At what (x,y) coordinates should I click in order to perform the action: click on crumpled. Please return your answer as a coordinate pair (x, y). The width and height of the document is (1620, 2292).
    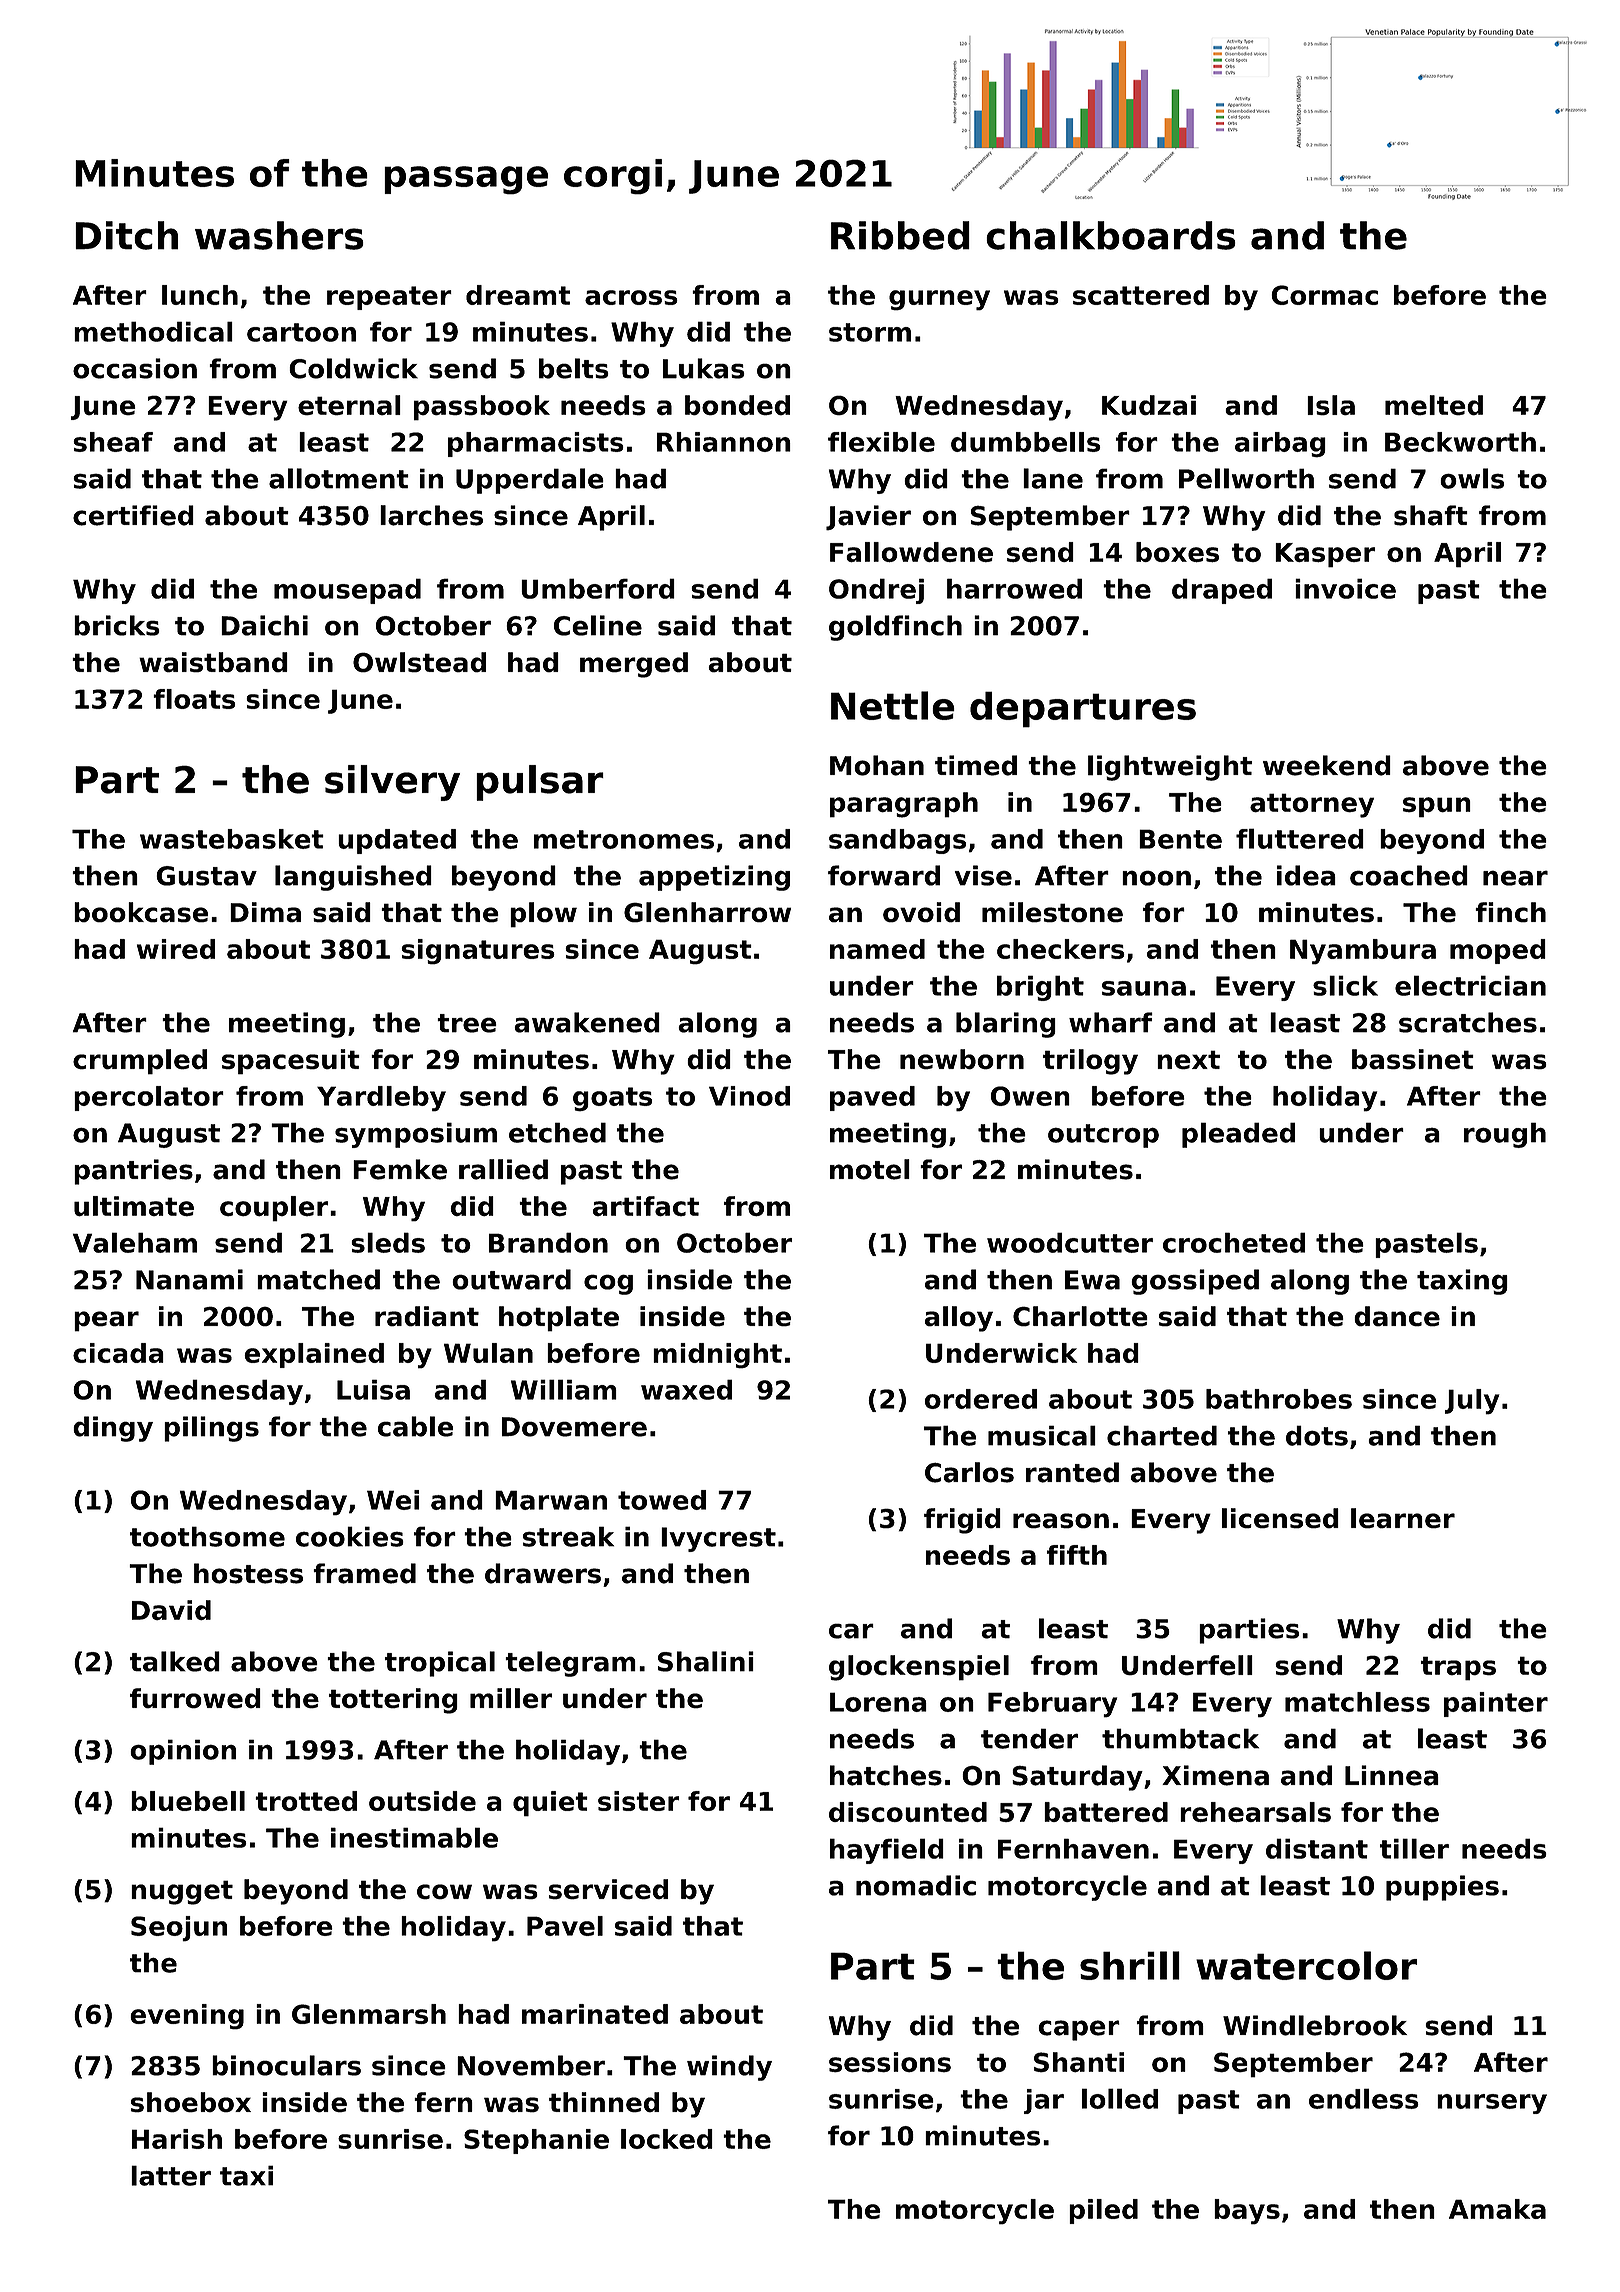
    Looking at the image, I should click on (140, 1062).
